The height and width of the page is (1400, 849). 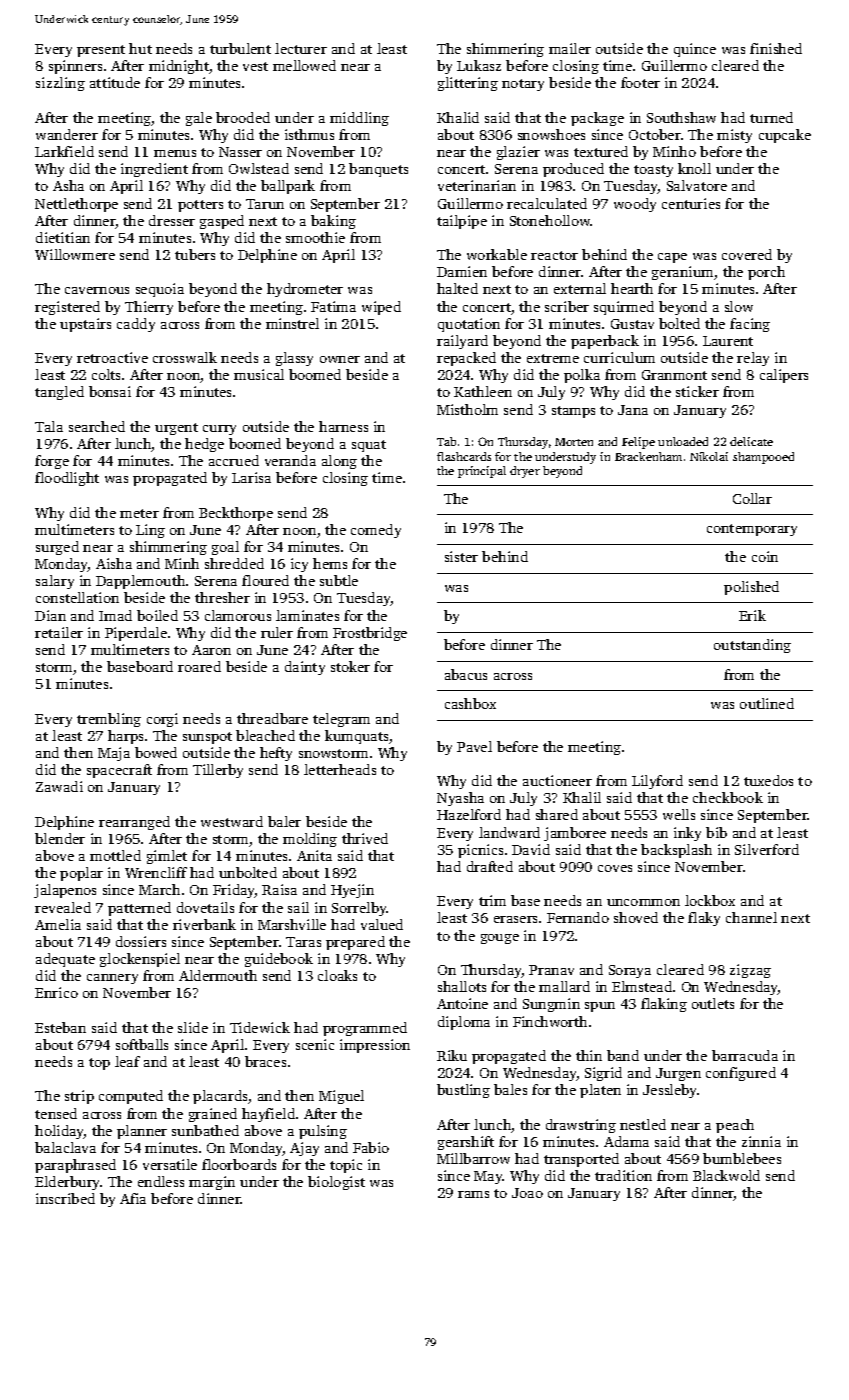 I want to click on Piperdale, so click(x=136, y=634).
